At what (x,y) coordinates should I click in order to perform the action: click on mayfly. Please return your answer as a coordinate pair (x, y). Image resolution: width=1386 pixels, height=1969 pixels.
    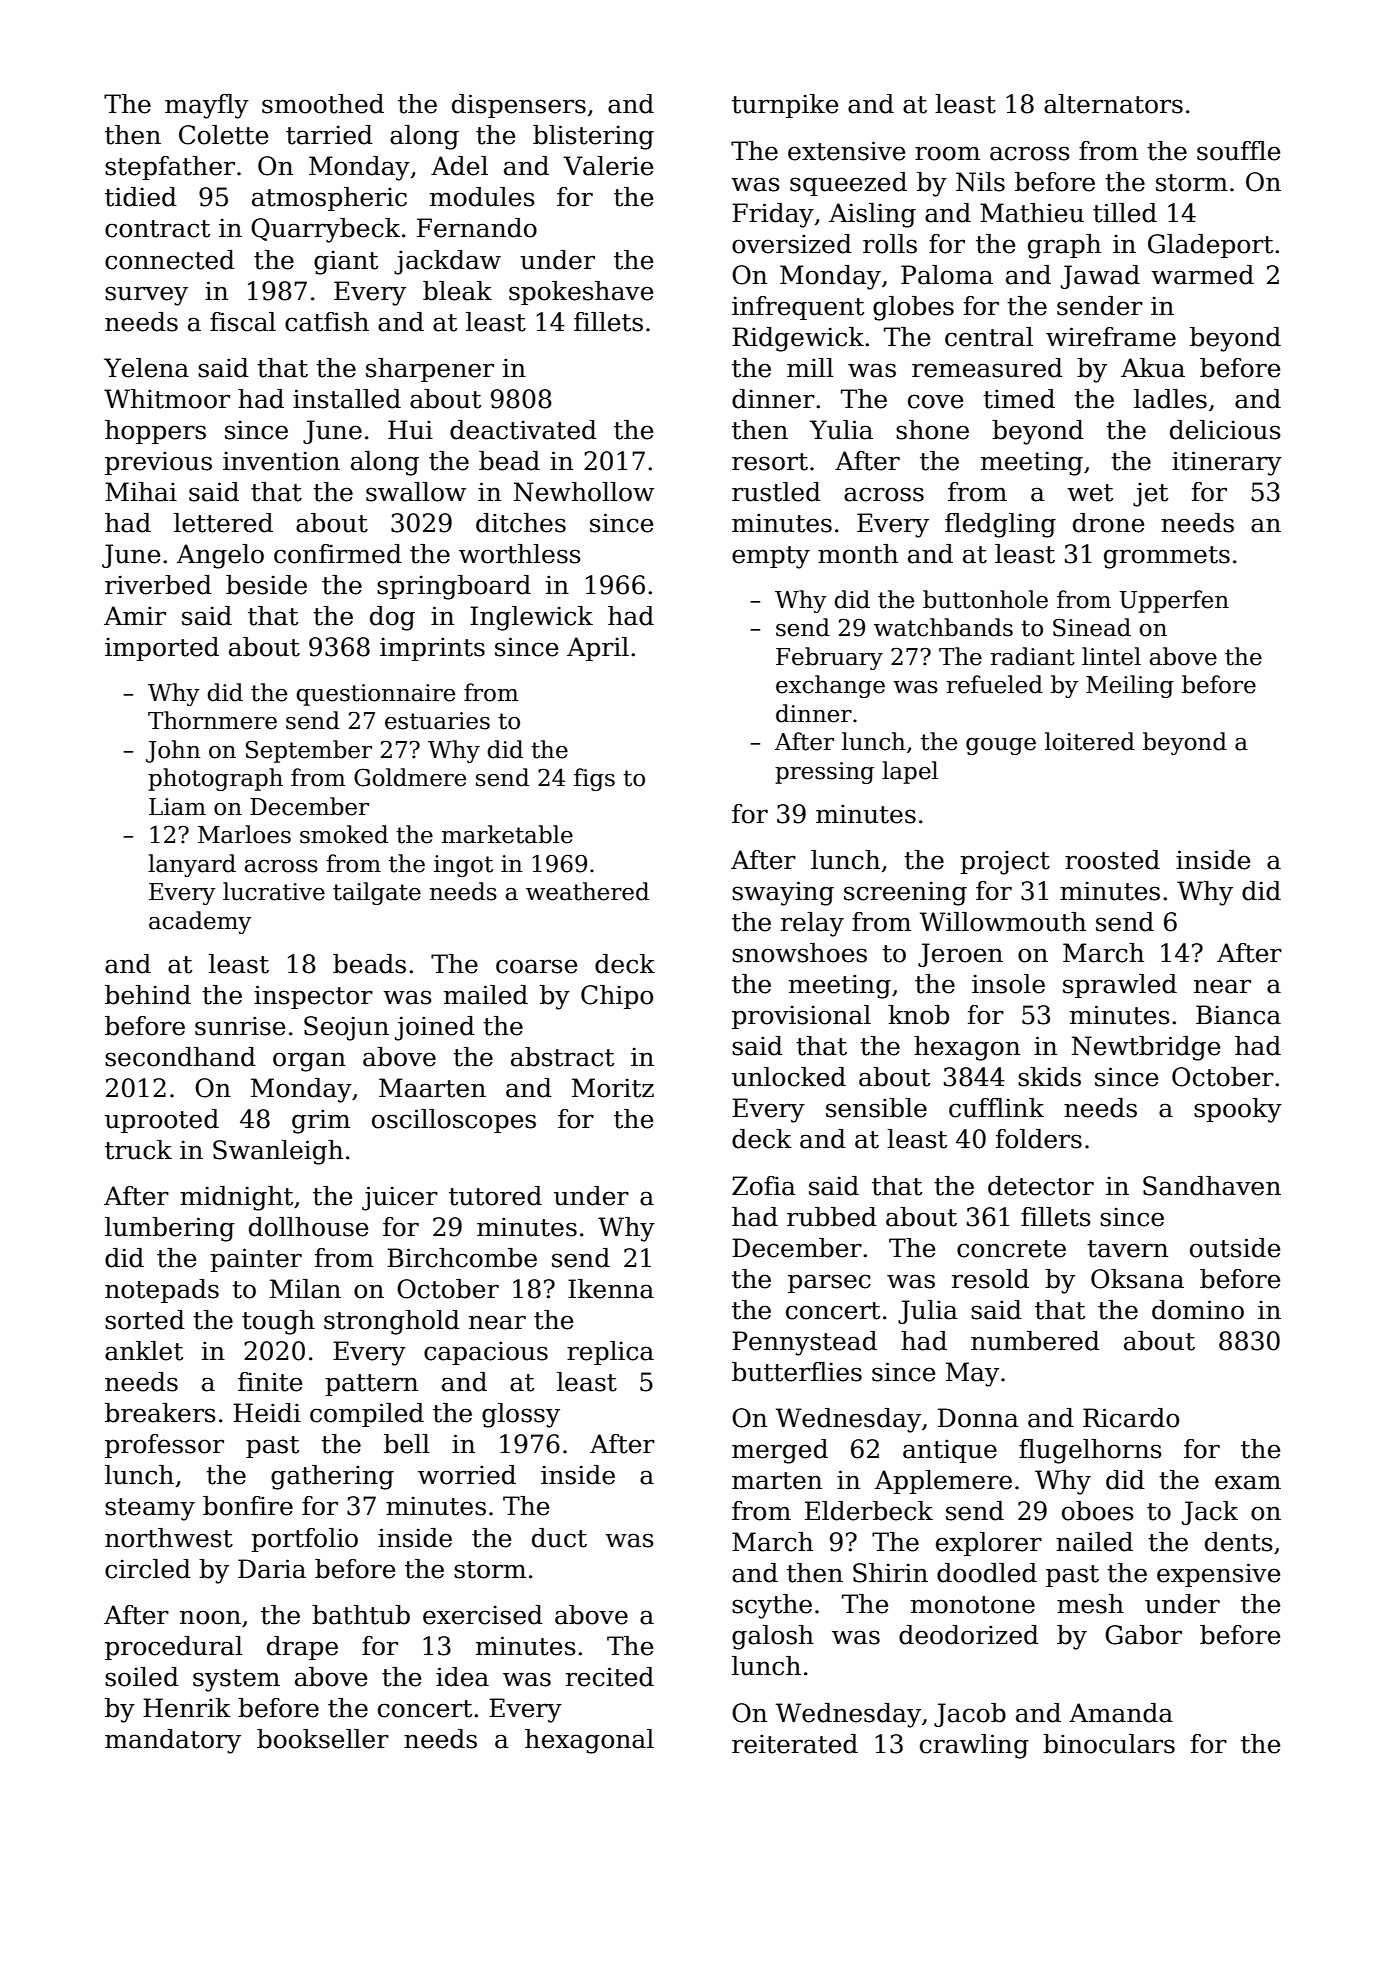
    Looking at the image, I should click on (207, 106).
